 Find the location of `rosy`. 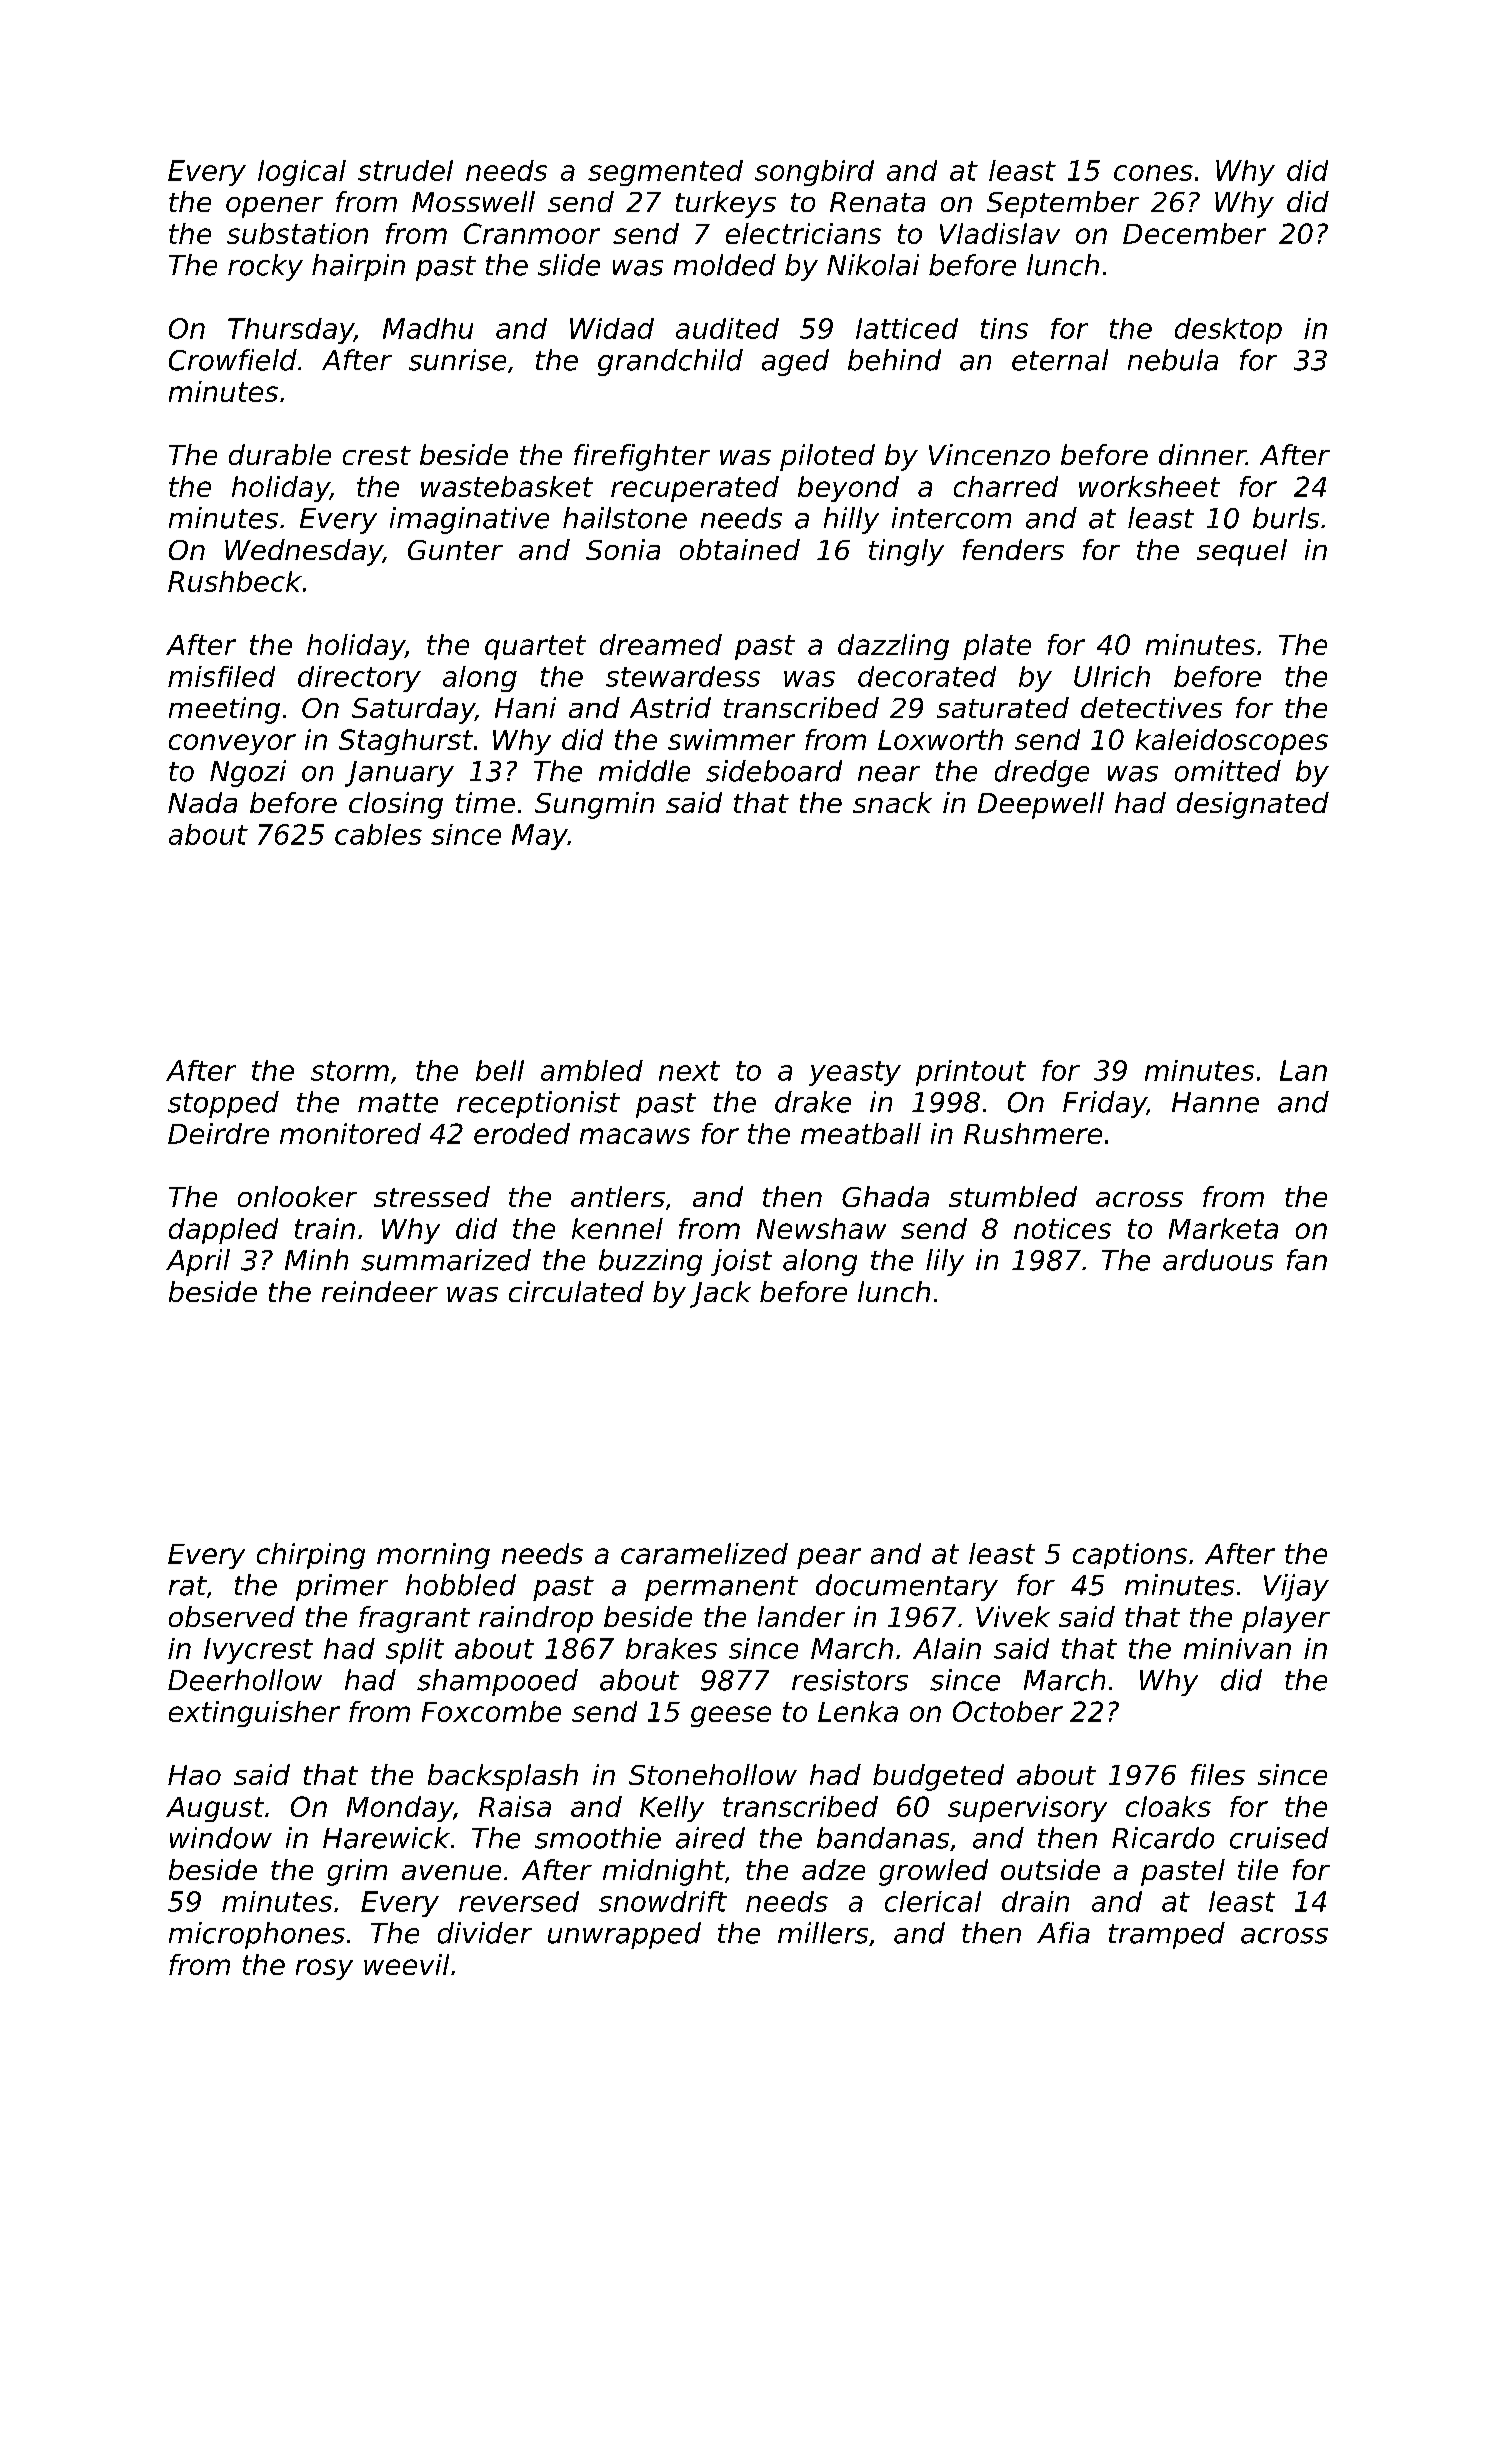

rosy is located at coordinates (324, 1969).
